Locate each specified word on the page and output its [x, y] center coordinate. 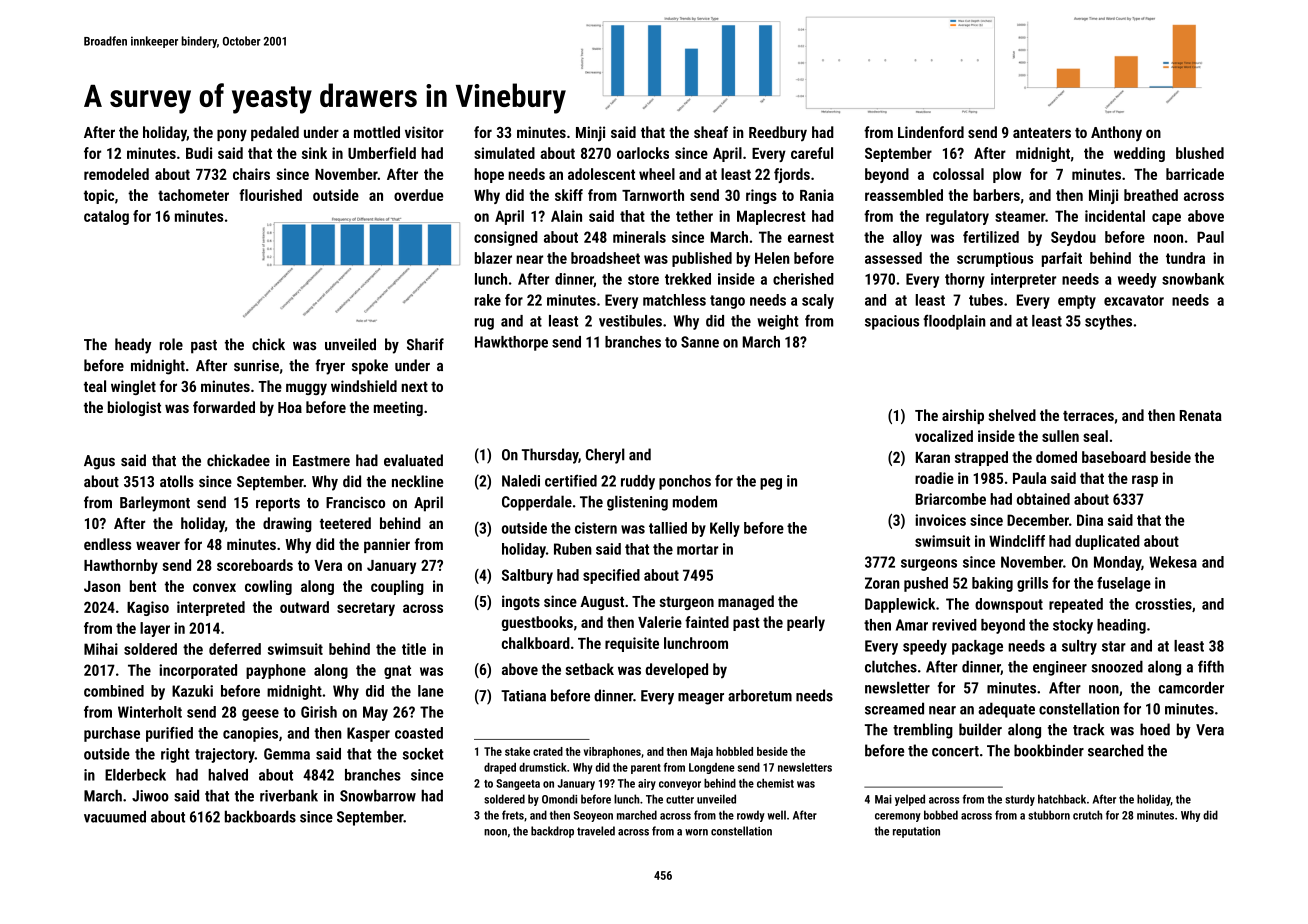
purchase [112, 734]
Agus [99, 462]
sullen [1060, 436]
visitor [424, 132]
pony [232, 135]
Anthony [1116, 134]
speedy [925, 647]
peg [771, 484]
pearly [806, 623]
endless [107, 544]
